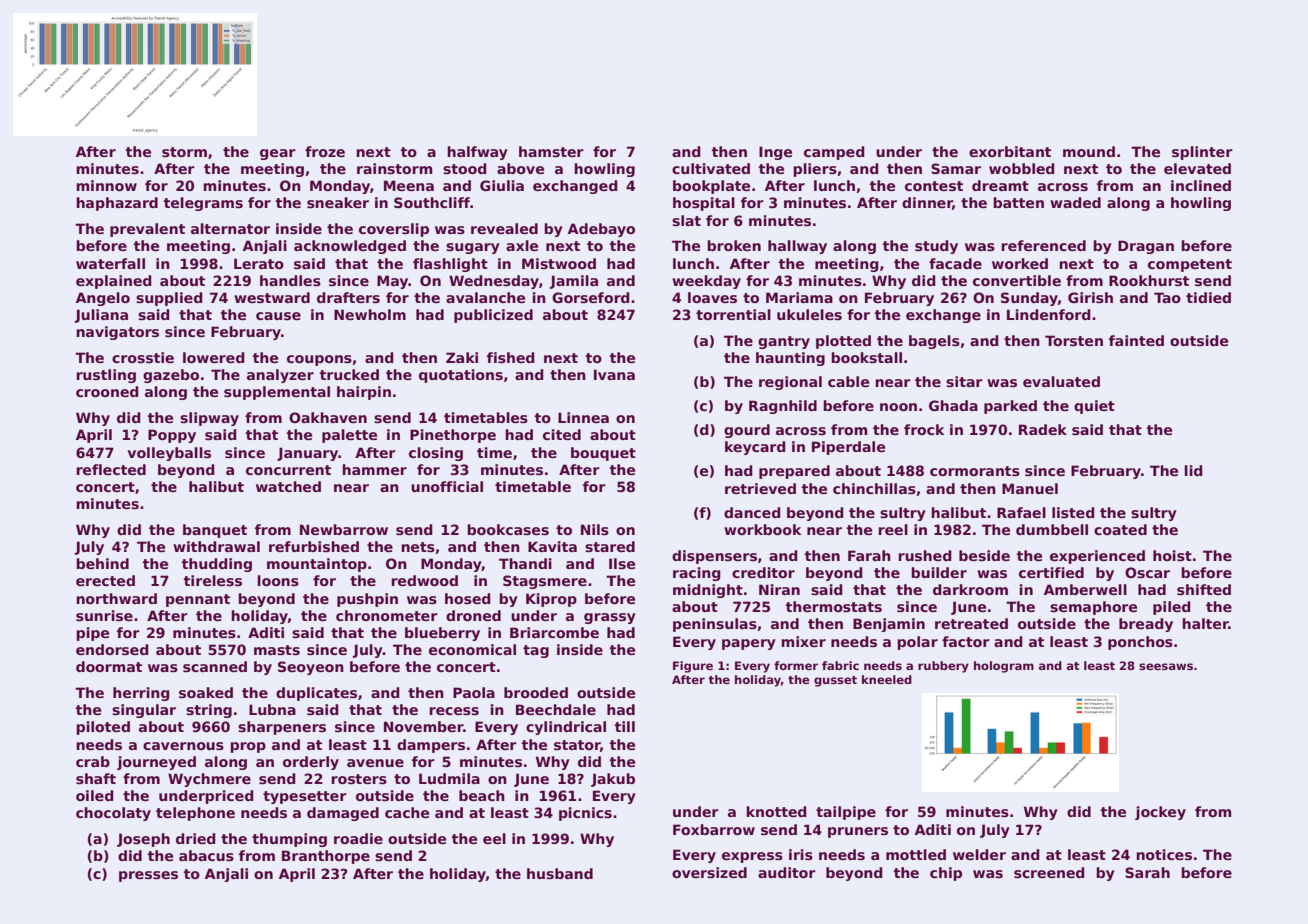  What do you see at coordinates (106, 185) in the screenshot?
I see `minnow` at bounding box center [106, 185].
